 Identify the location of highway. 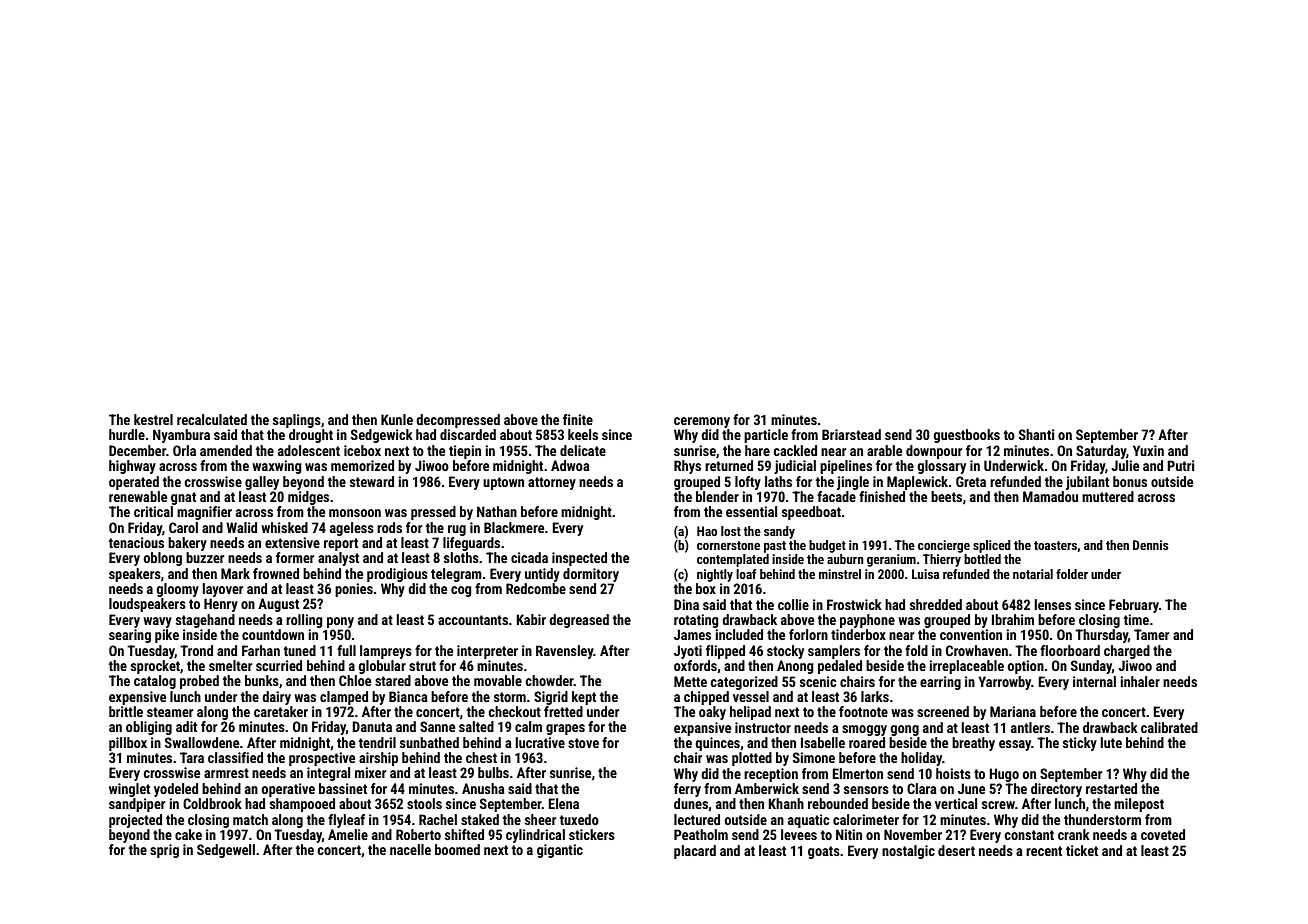
(132, 467).
